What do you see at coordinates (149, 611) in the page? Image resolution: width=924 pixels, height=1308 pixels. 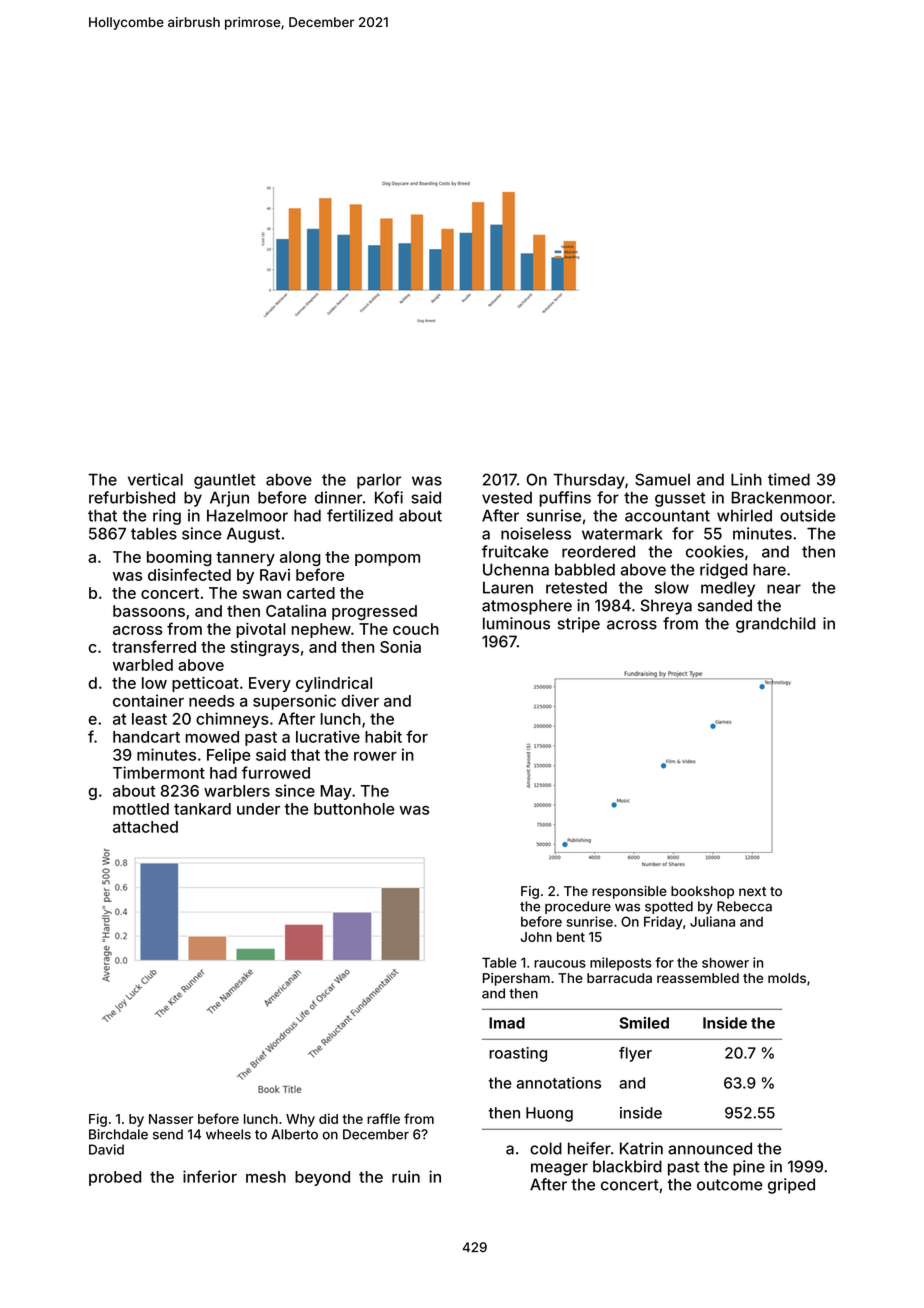 I see `bassoons` at bounding box center [149, 611].
